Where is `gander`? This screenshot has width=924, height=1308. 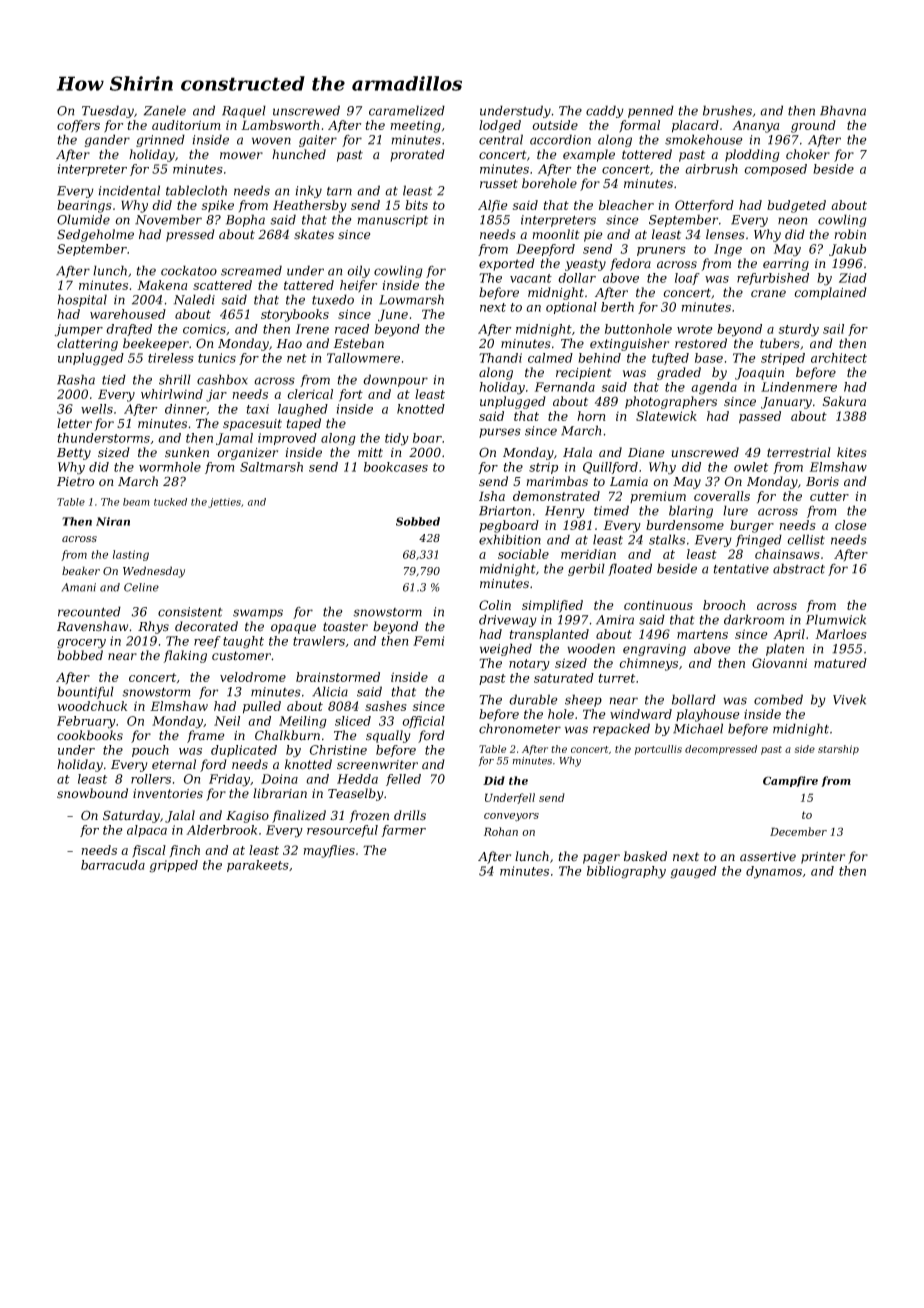
gander is located at coordinates (107, 140).
